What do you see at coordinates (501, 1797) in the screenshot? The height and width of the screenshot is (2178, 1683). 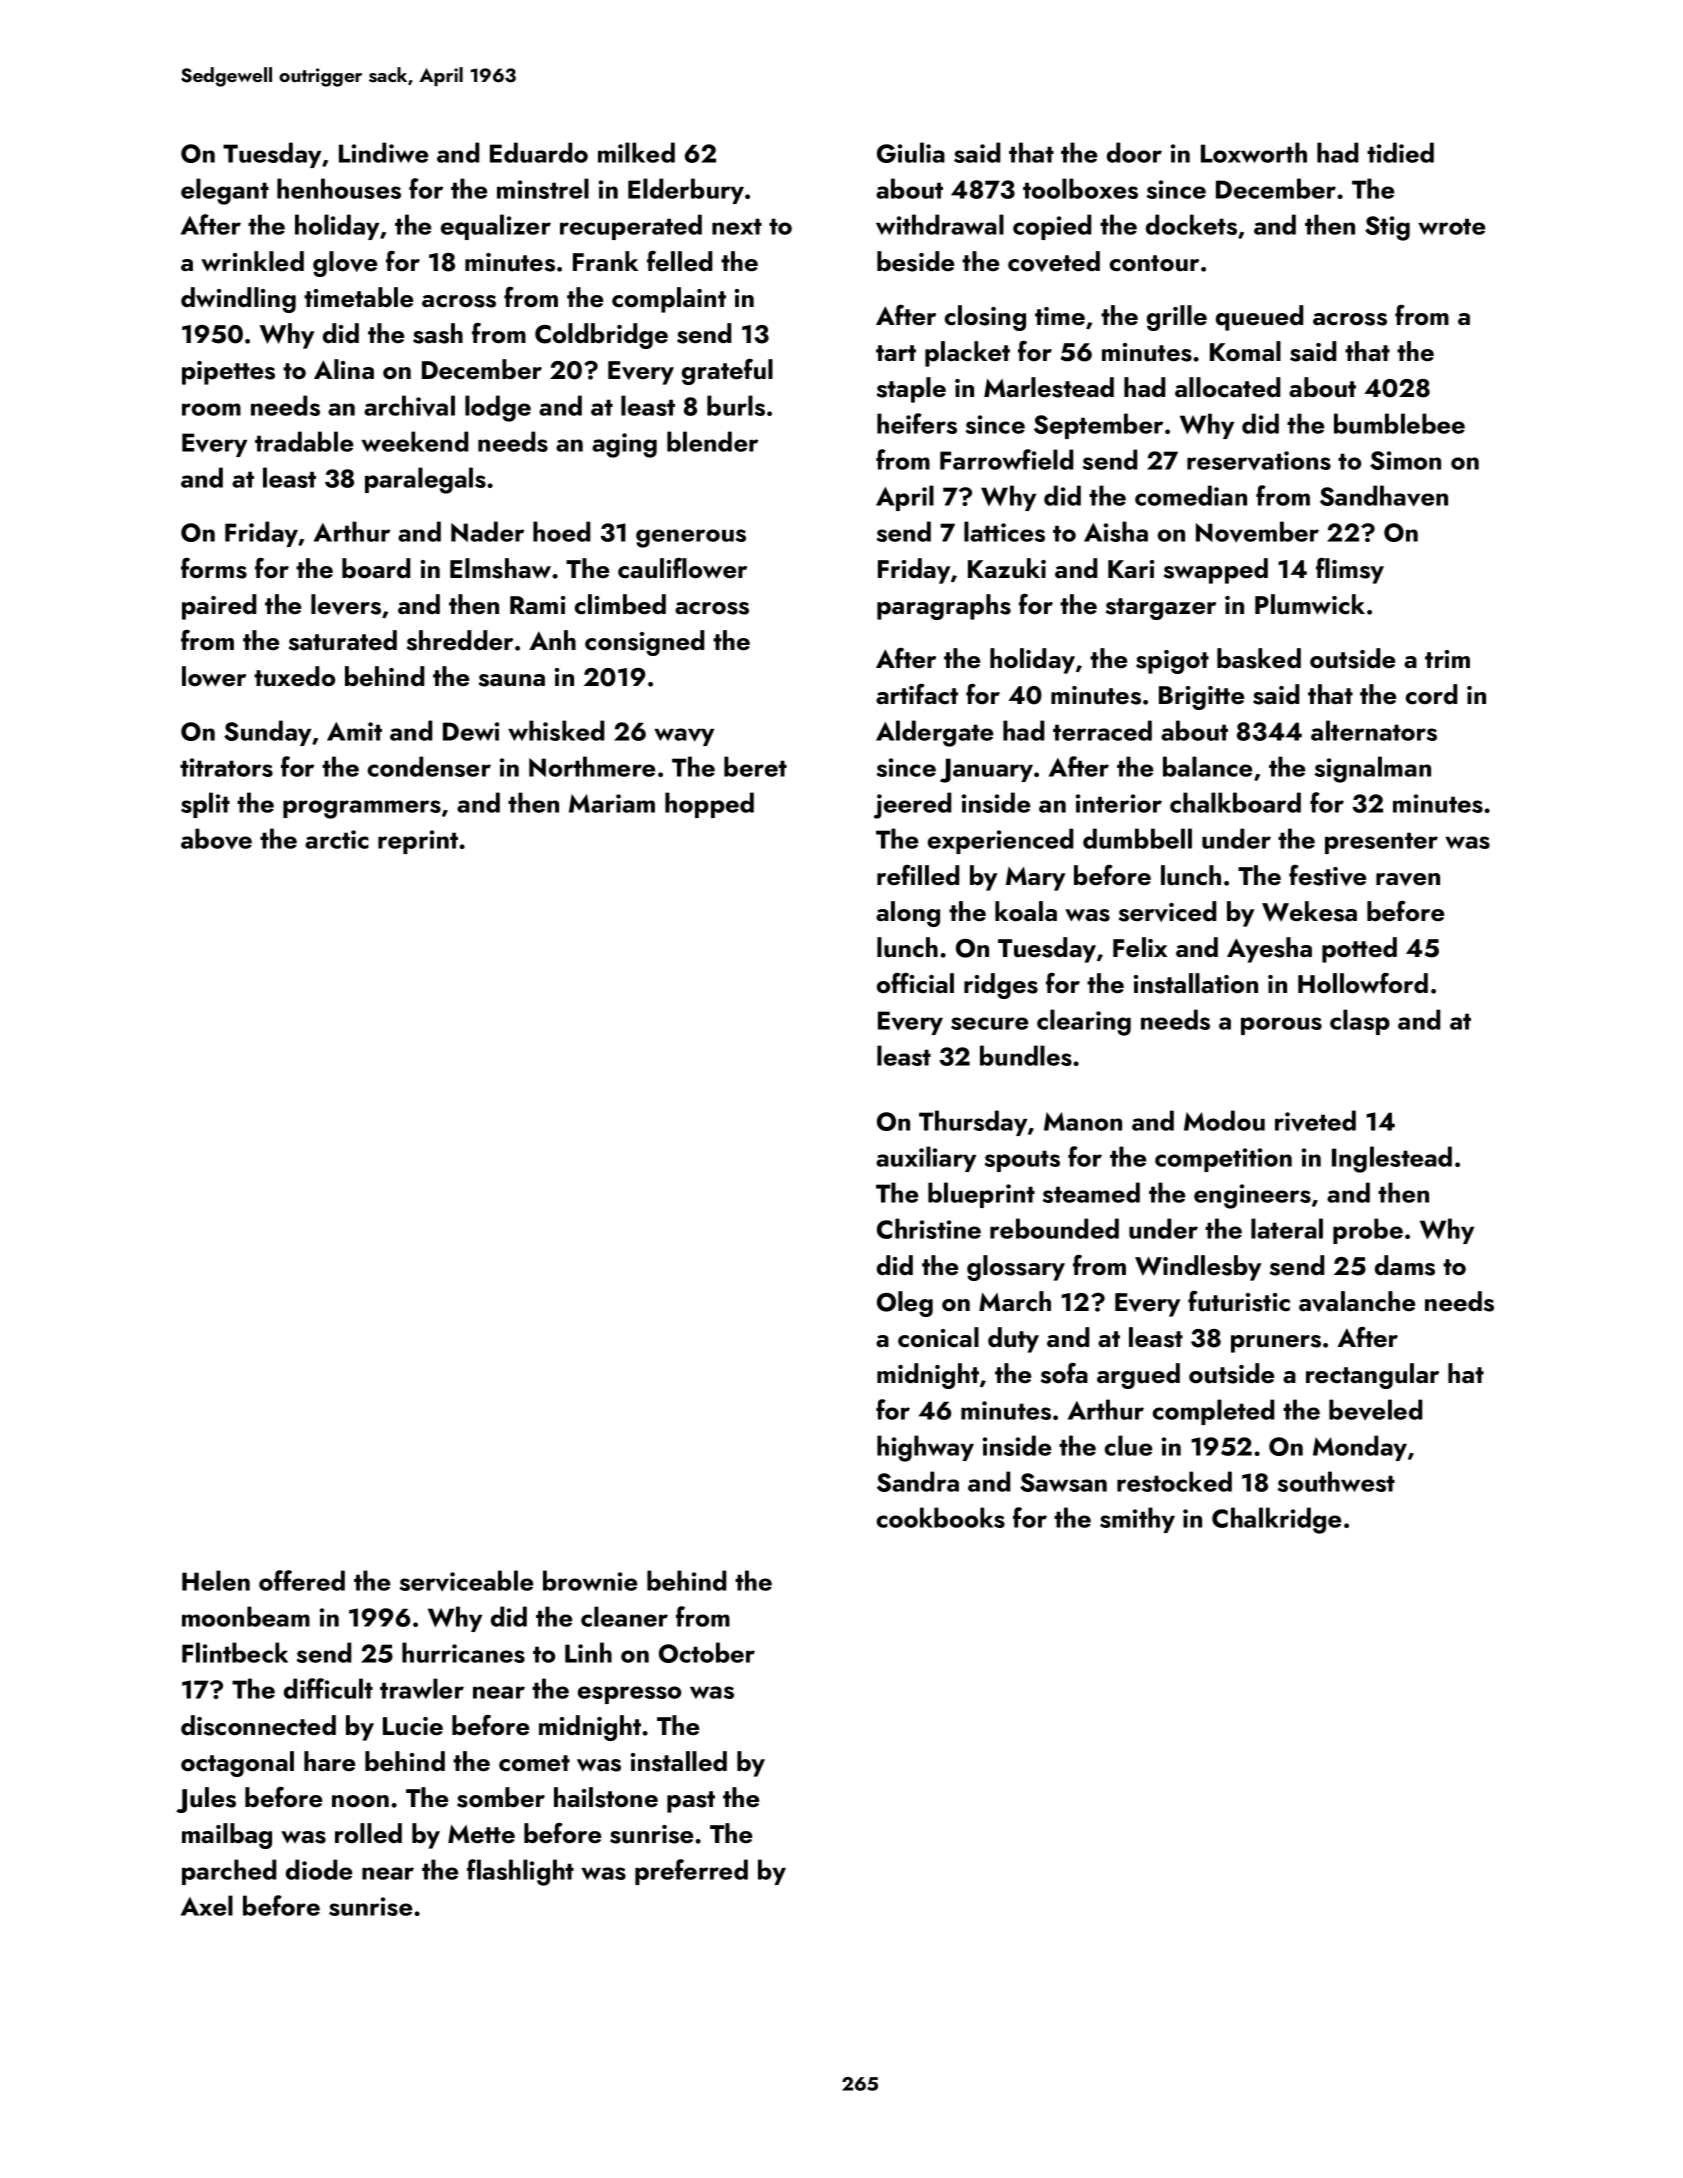 I see `somber` at bounding box center [501, 1797].
